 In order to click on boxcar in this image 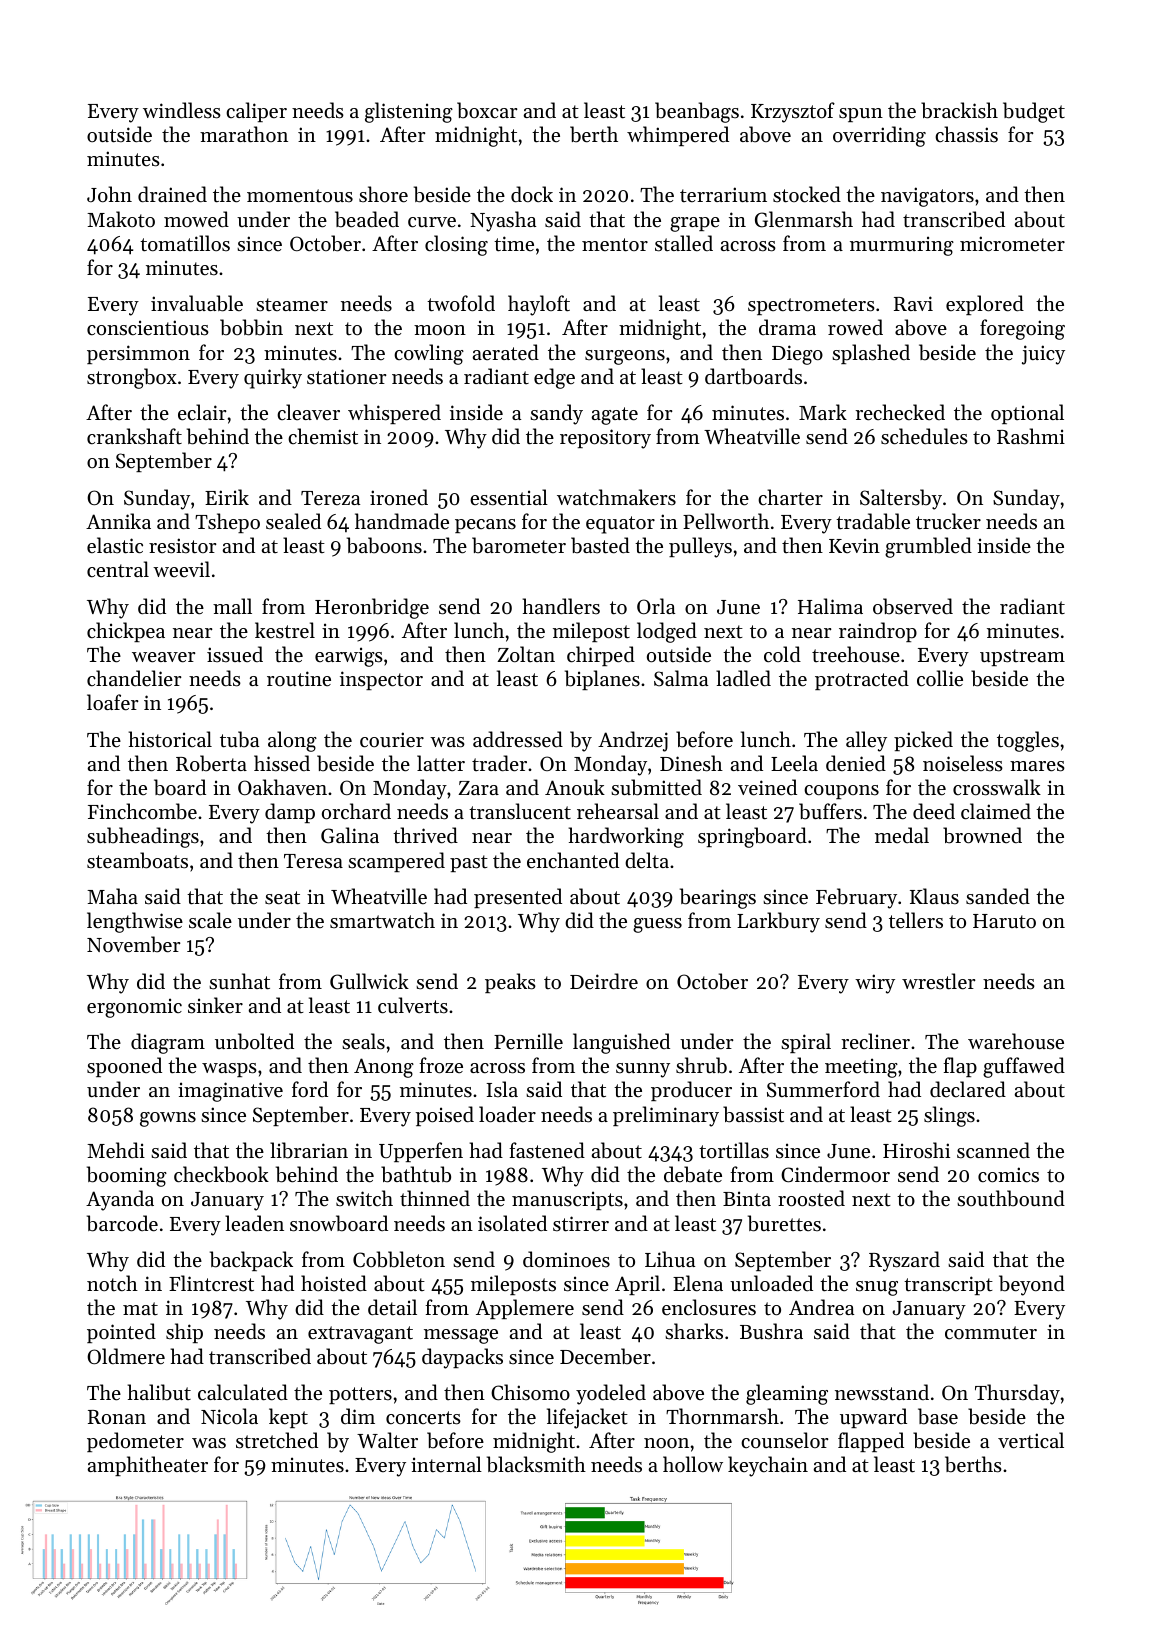, I will do `click(487, 110)`.
